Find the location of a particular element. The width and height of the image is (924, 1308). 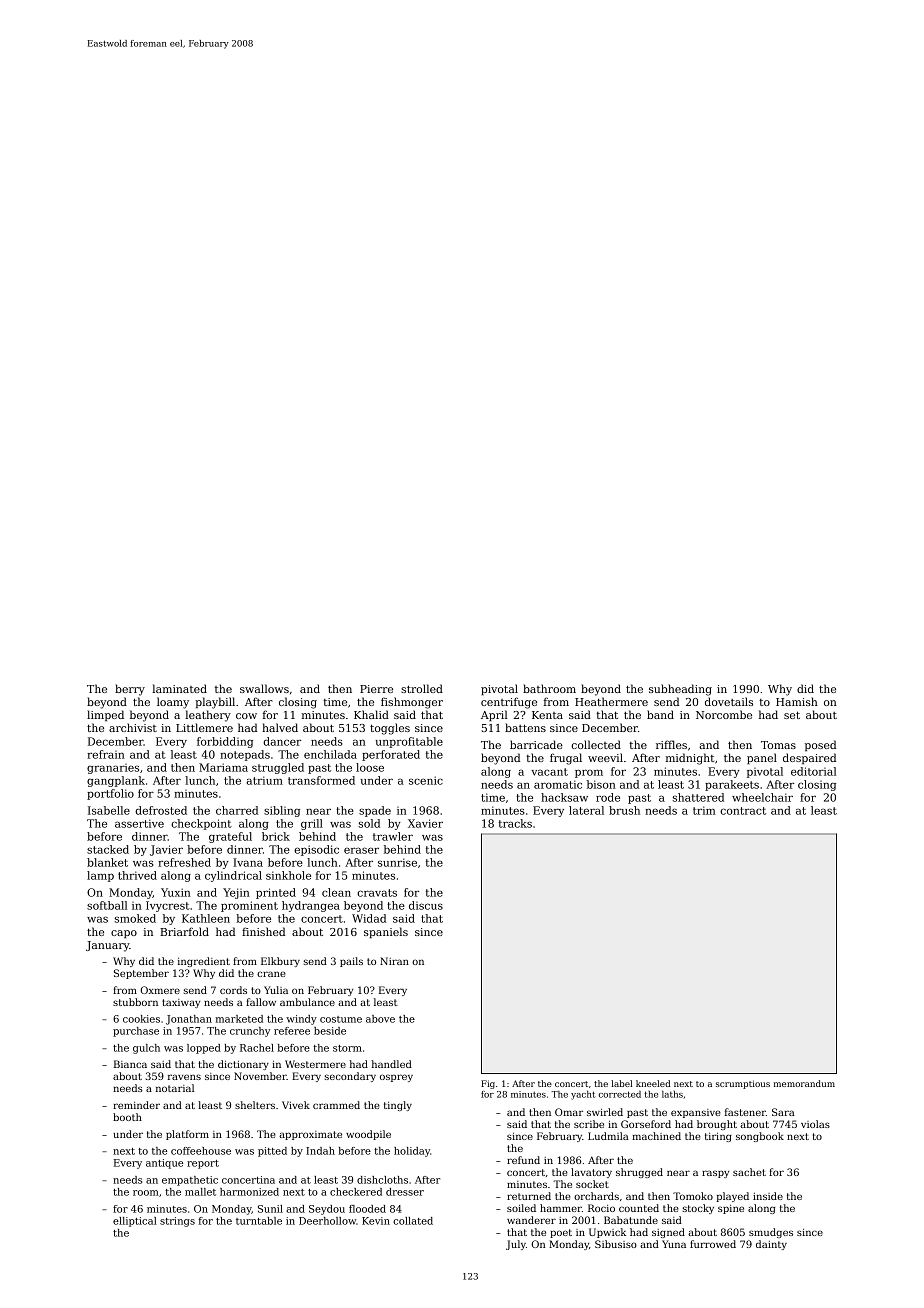

label is located at coordinates (621, 1083).
